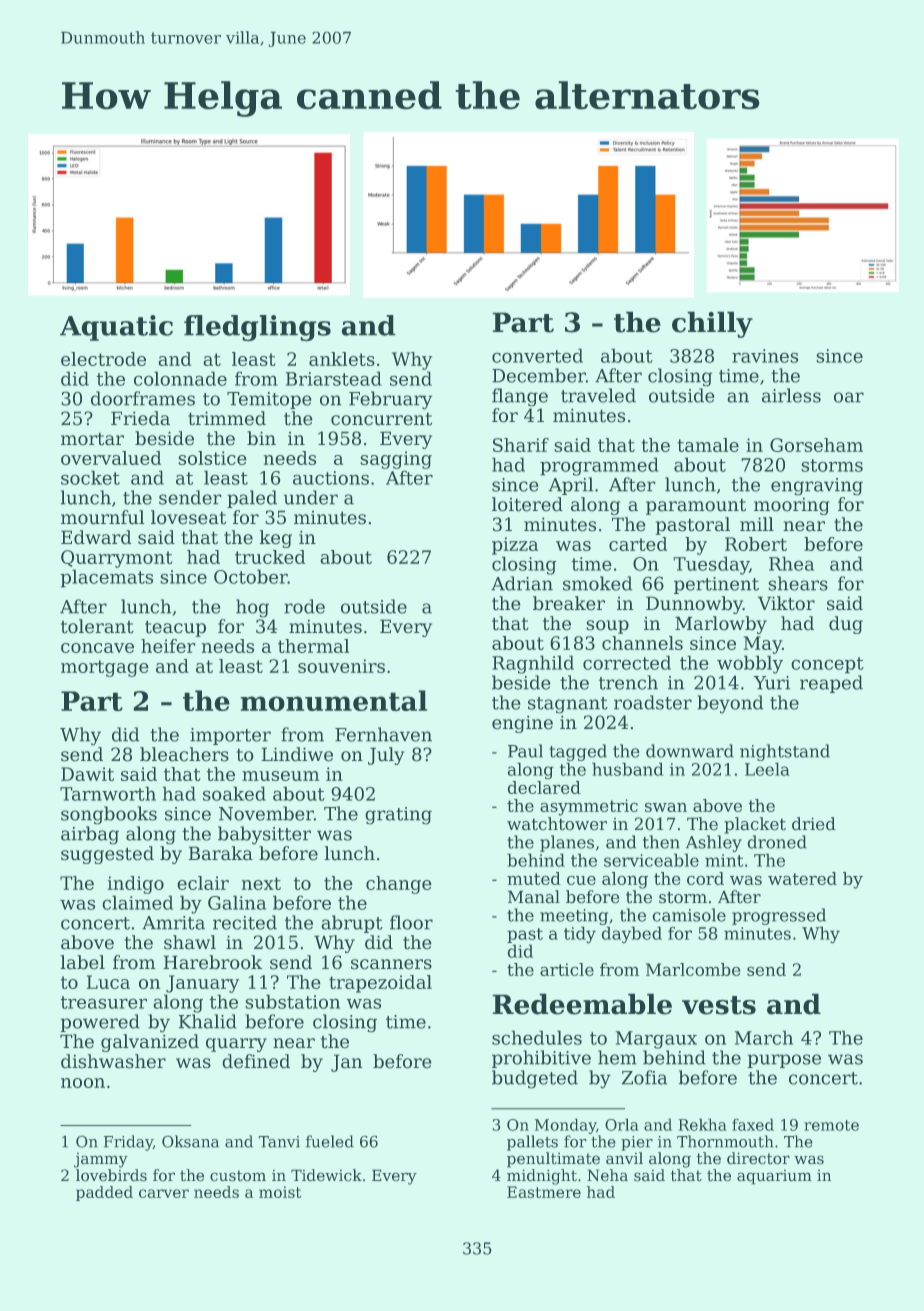 Image resolution: width=924 pixels, height=1311 pixels. What do you see at coordinates (767, 769) in the image?
I see `Leela` at bounding box center [767, 769].
